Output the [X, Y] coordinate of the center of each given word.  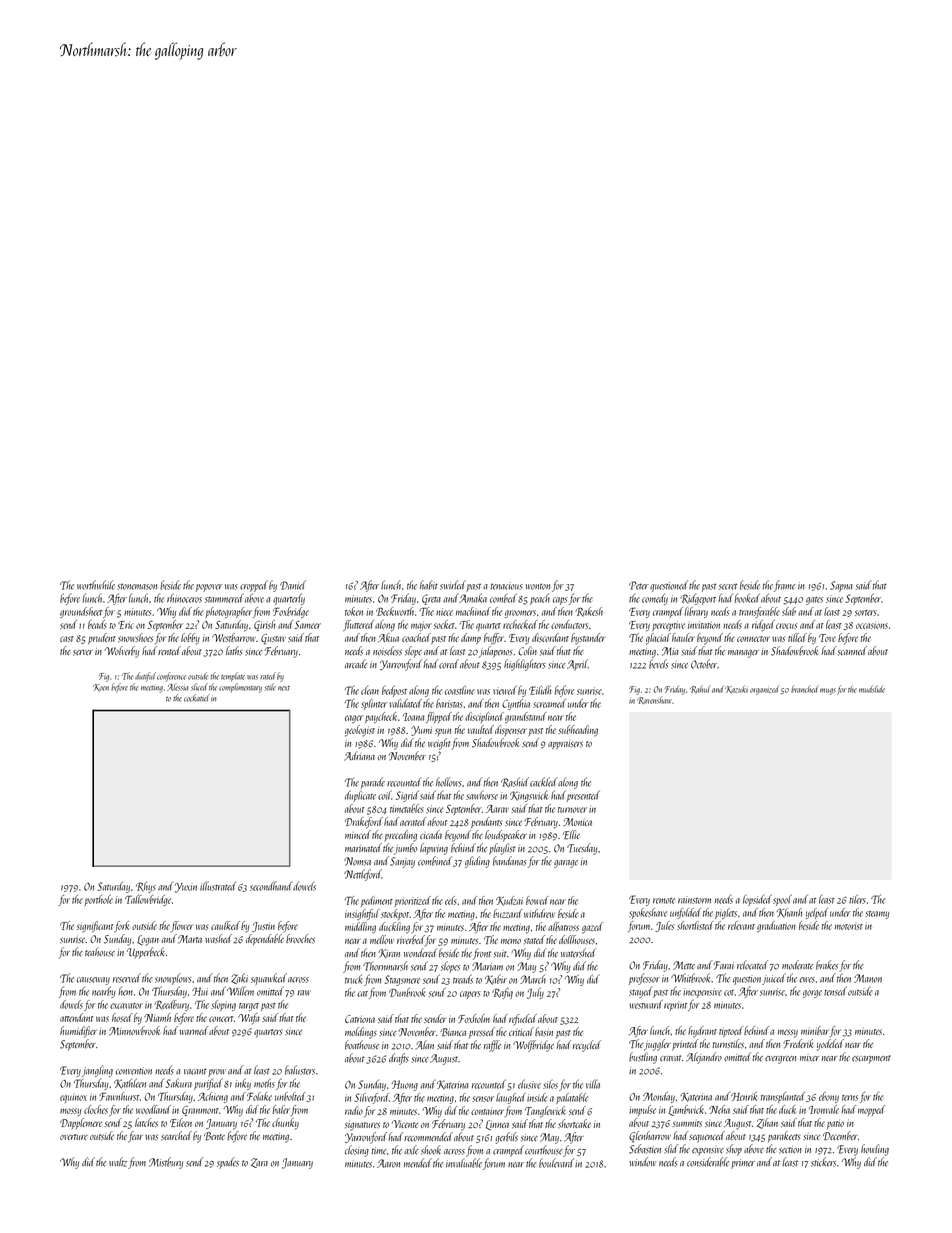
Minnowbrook [134, 1031]
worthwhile [96, 585]
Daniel [293, 585]
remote [664, 901]
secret [728, 586]
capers [470, 995]
